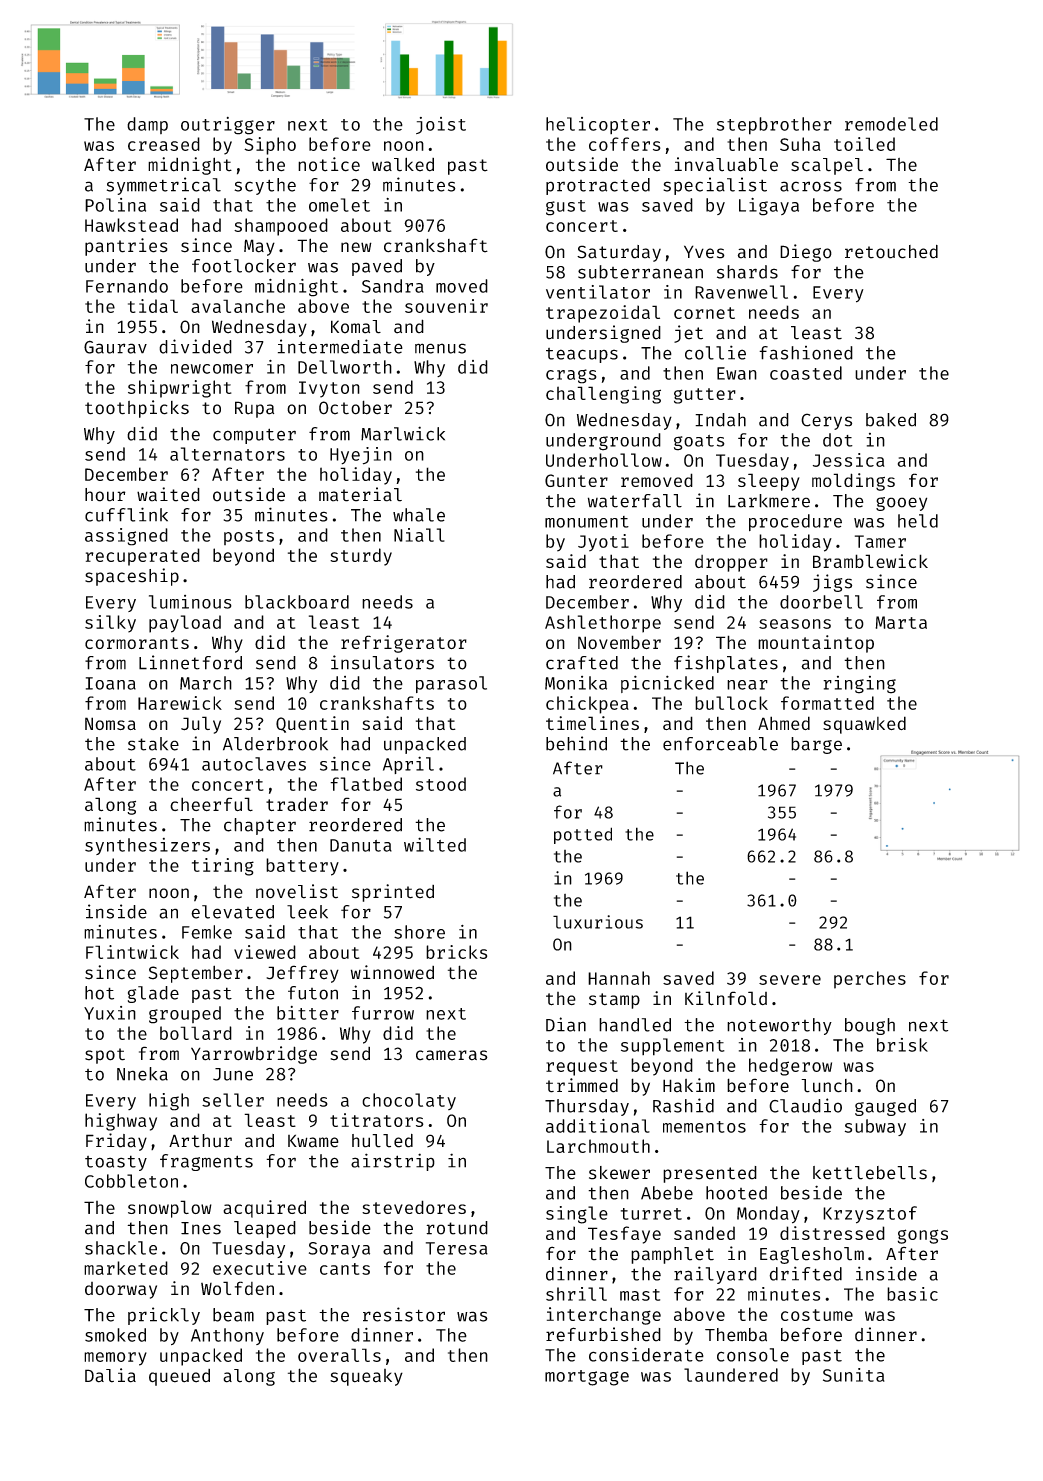  I want to click on queued, so click(179, 1377).
